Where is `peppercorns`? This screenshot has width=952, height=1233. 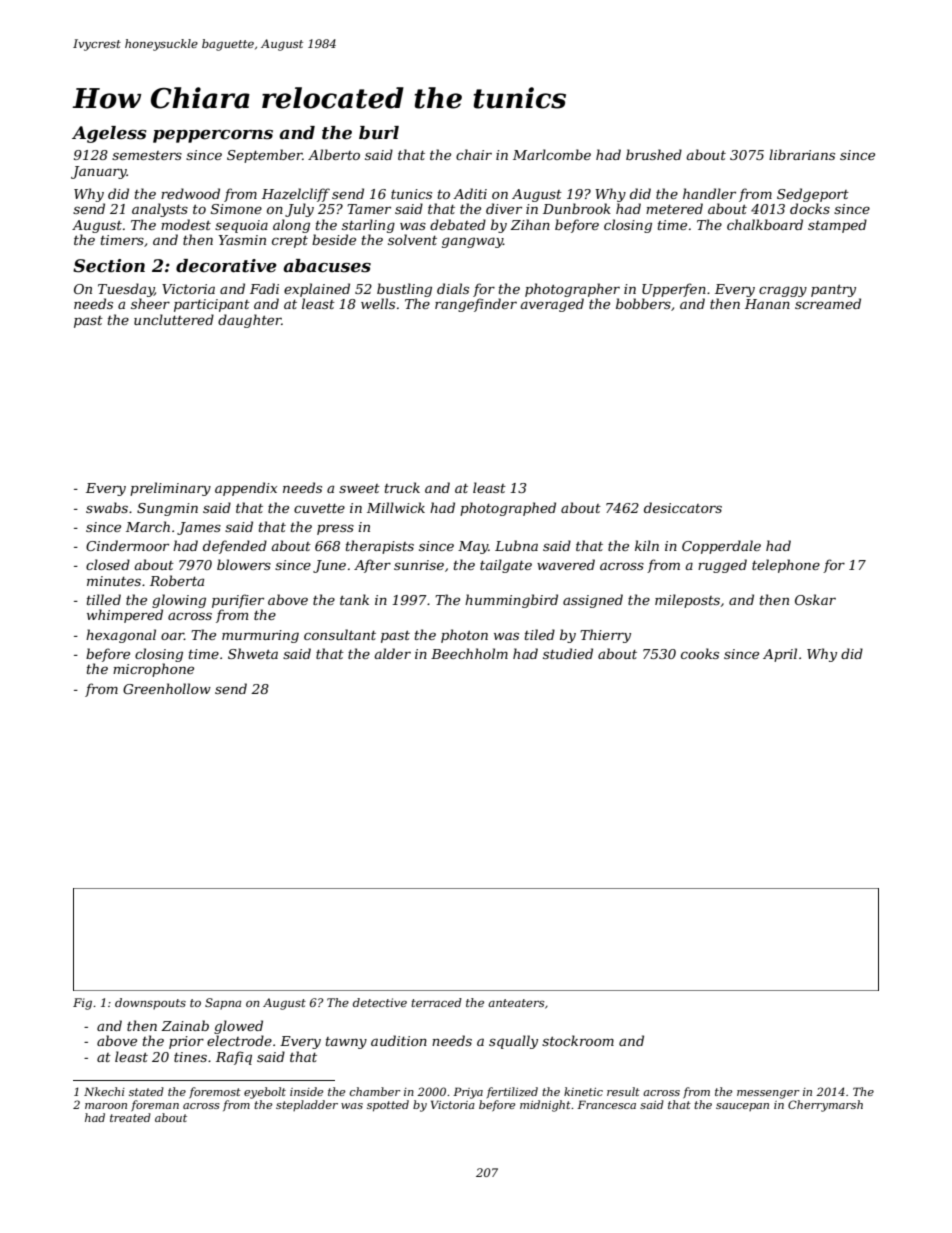
peppercorns is located at coordinates (213, 136).
